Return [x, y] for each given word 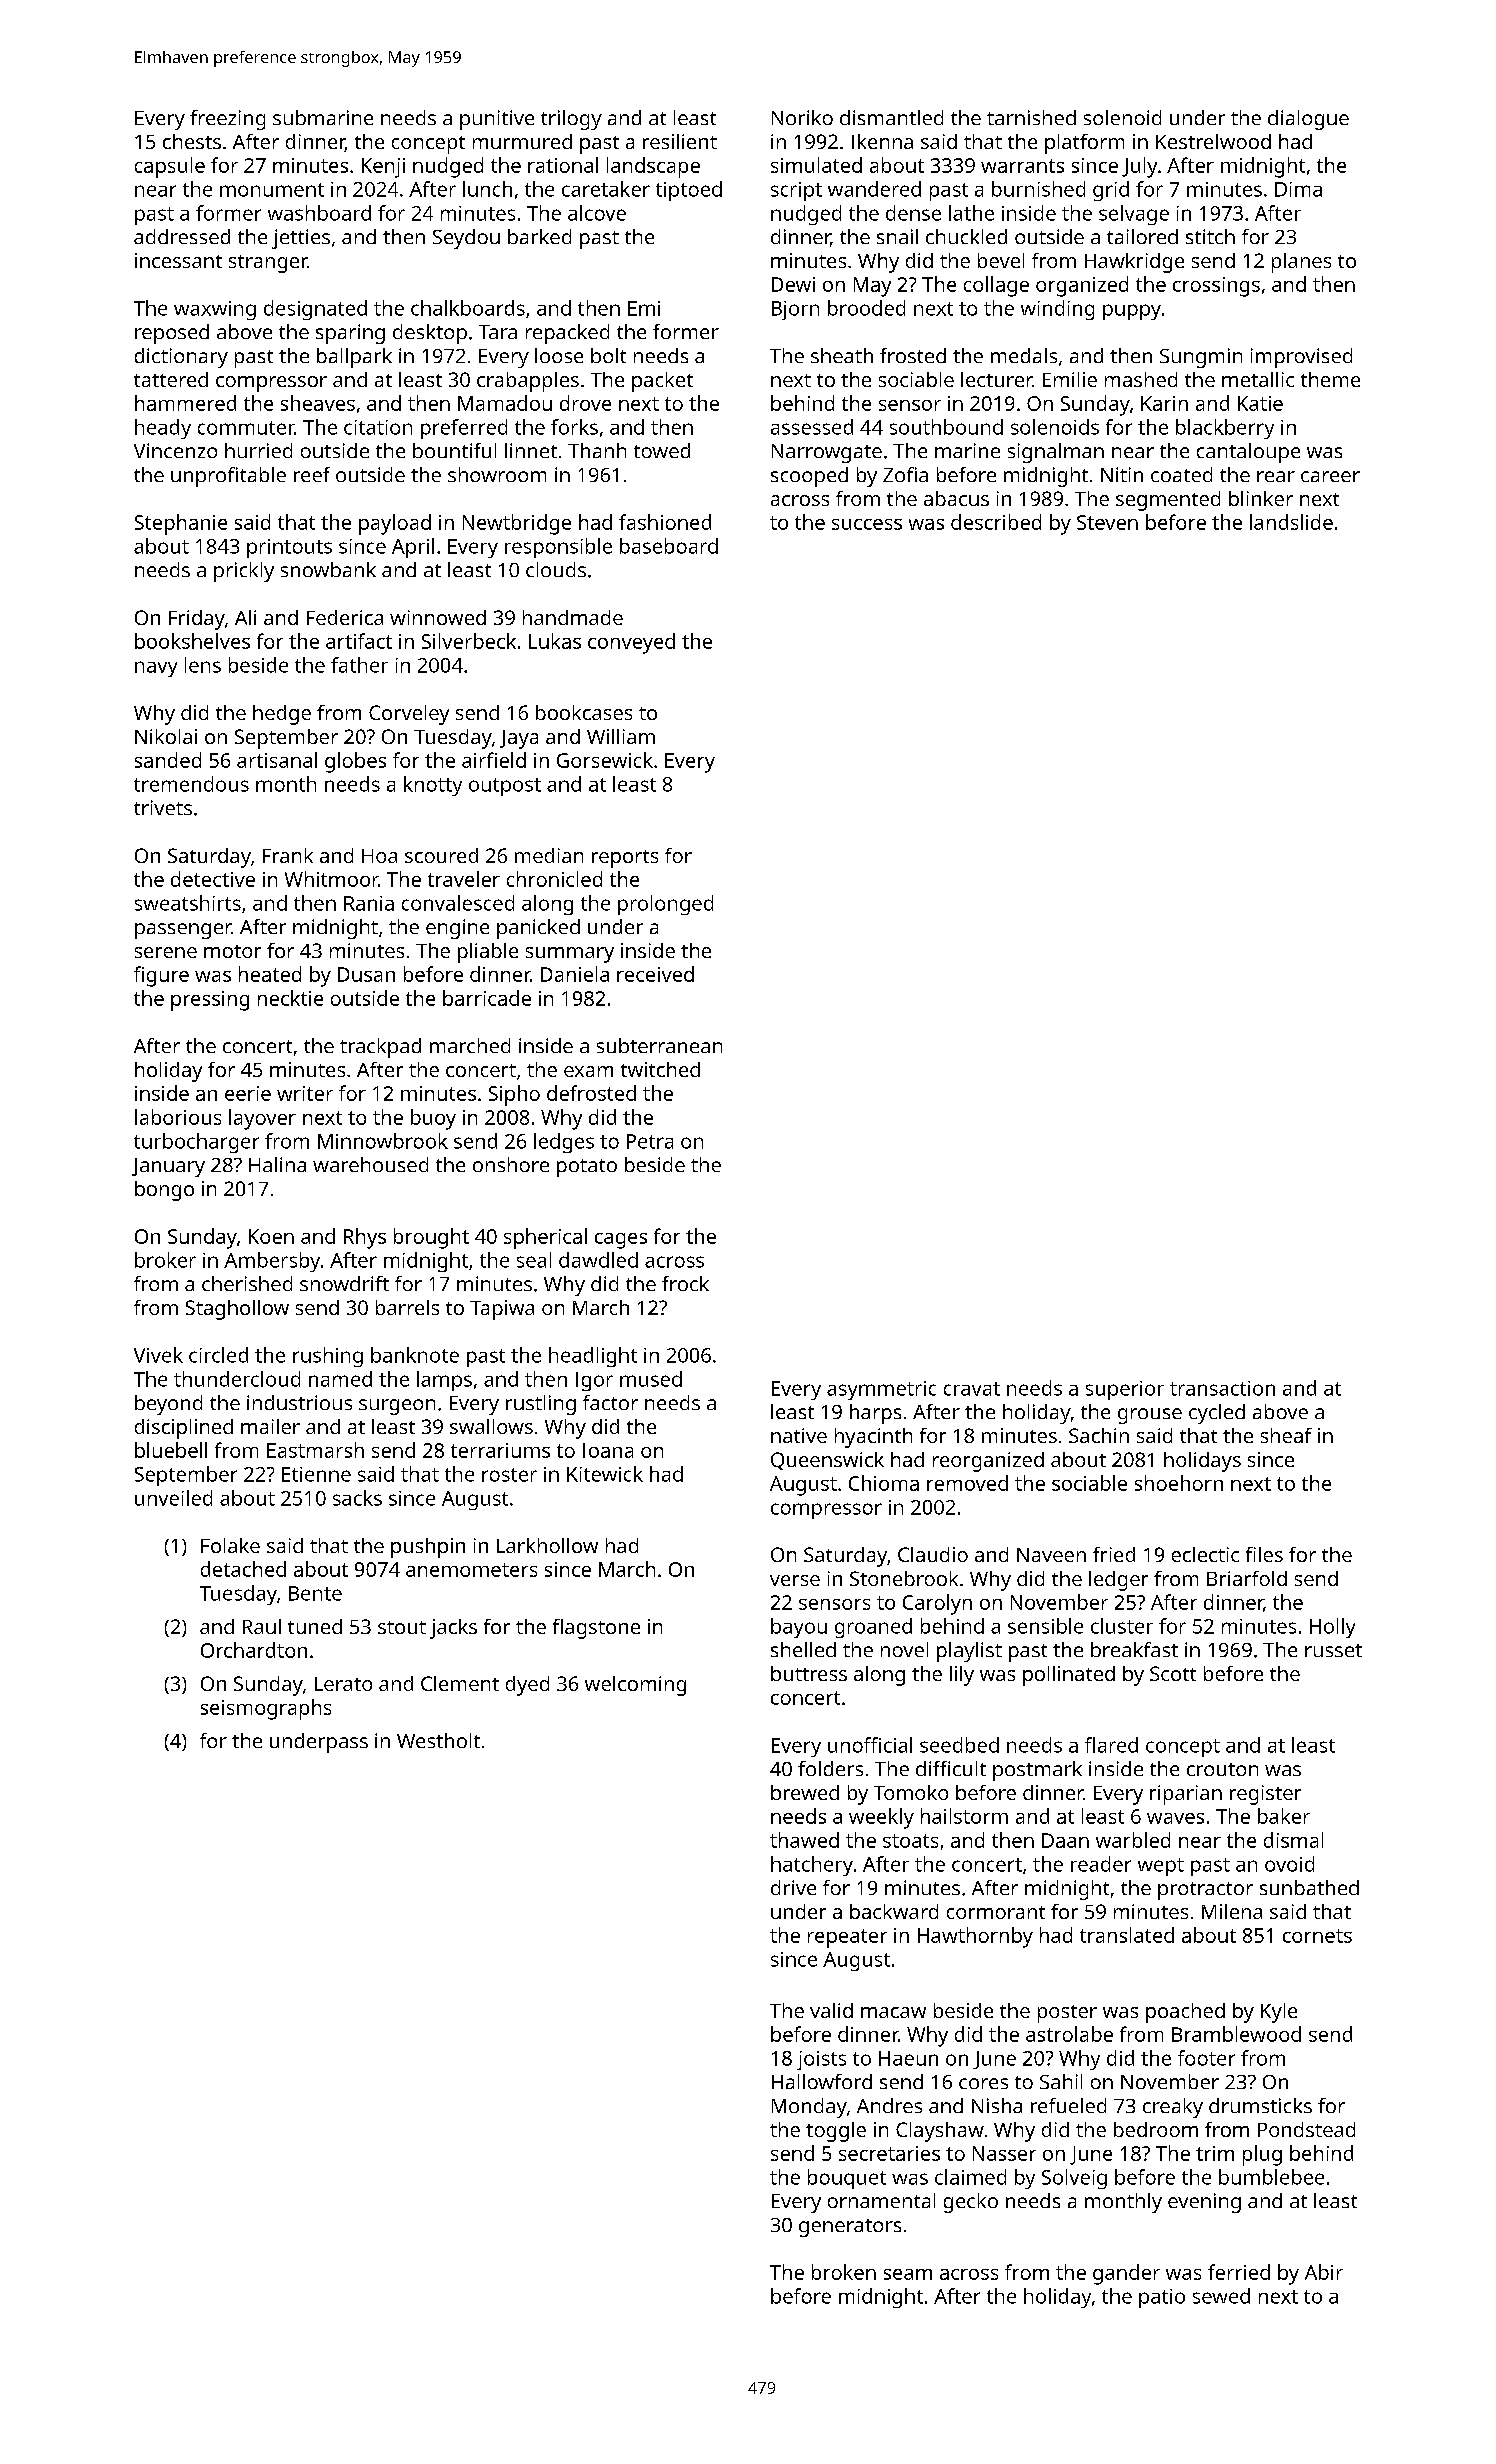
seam [908, 2274]
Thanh [597, 450]
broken [844, 2272]
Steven [1107, 522]
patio [1162, 2298]
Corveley [409, 715]
